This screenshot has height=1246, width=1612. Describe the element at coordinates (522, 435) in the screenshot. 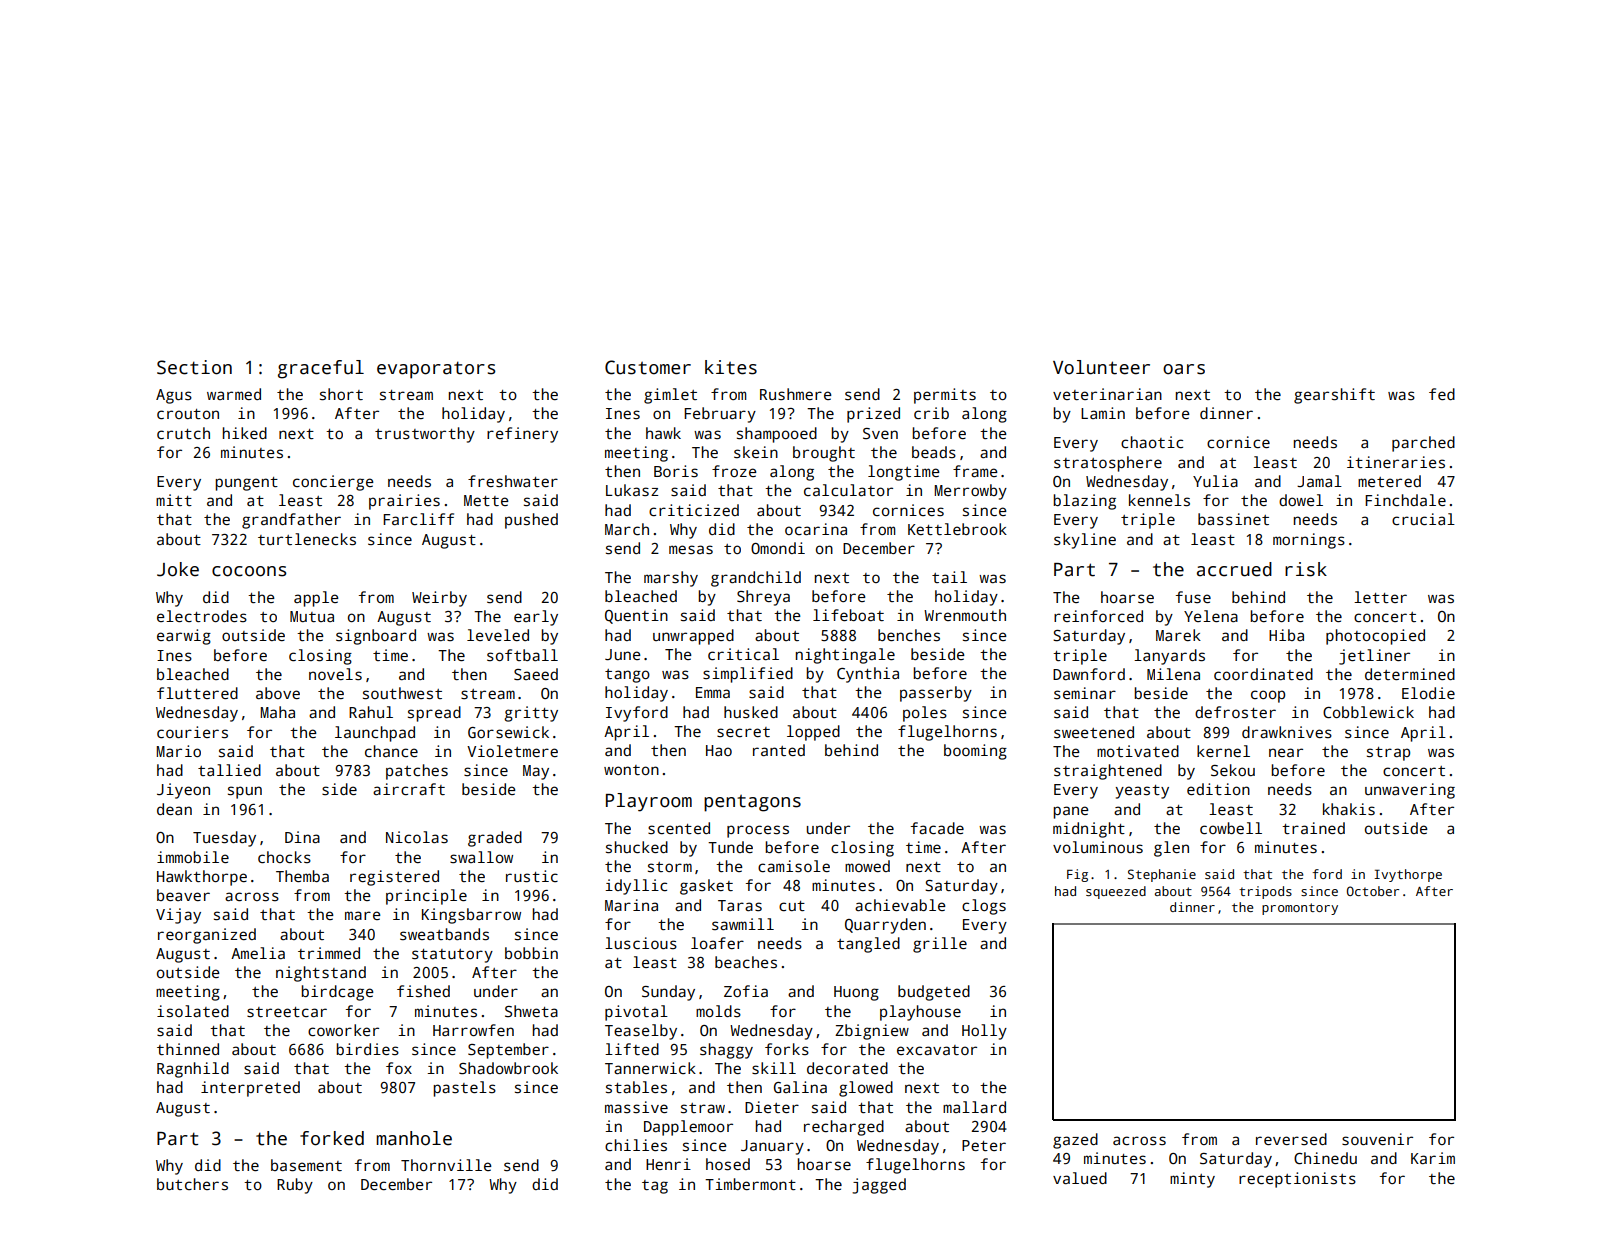

I see `refinery` at that location.
